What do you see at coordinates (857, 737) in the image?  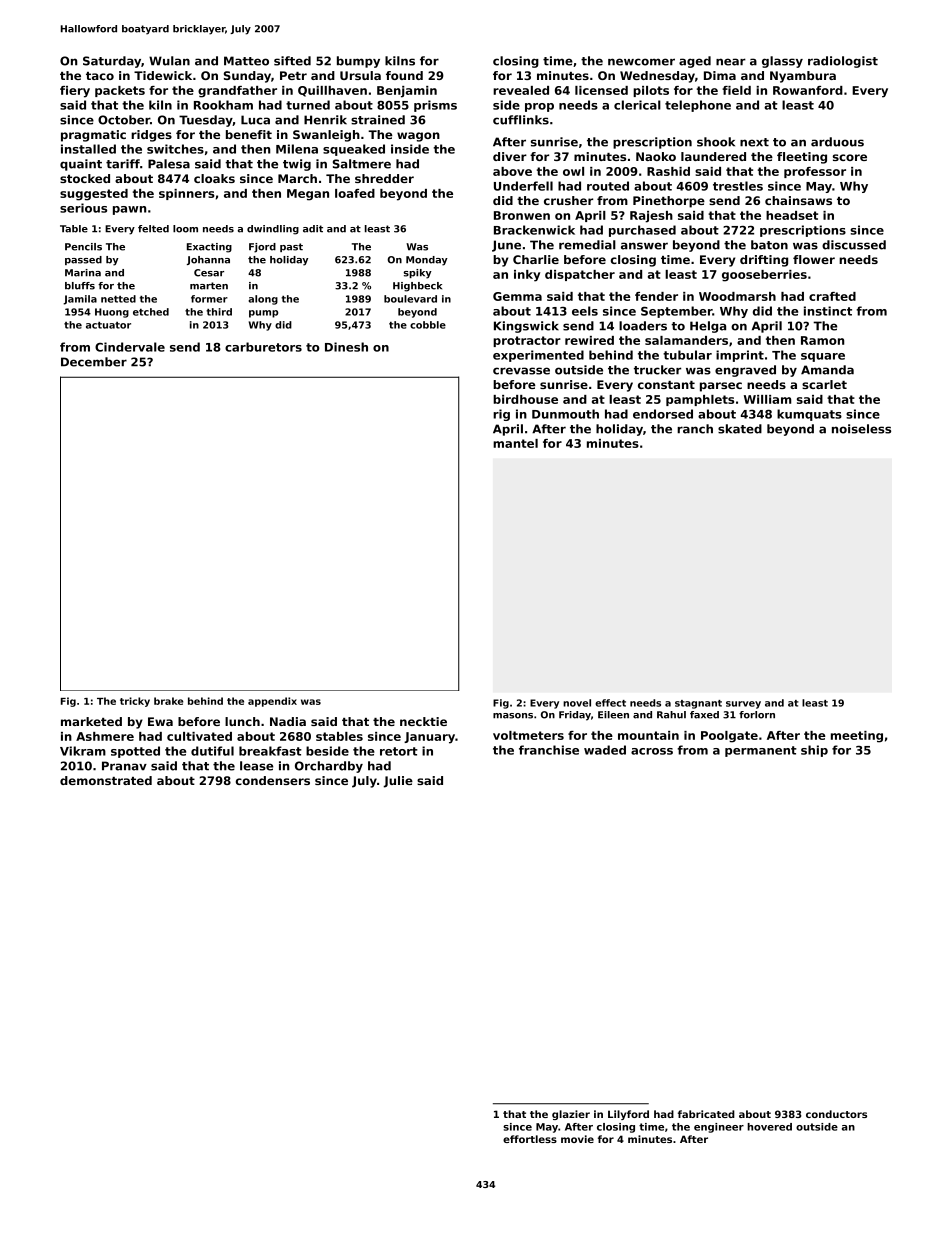 I see `meeting` at bounding box center [857, 737].
